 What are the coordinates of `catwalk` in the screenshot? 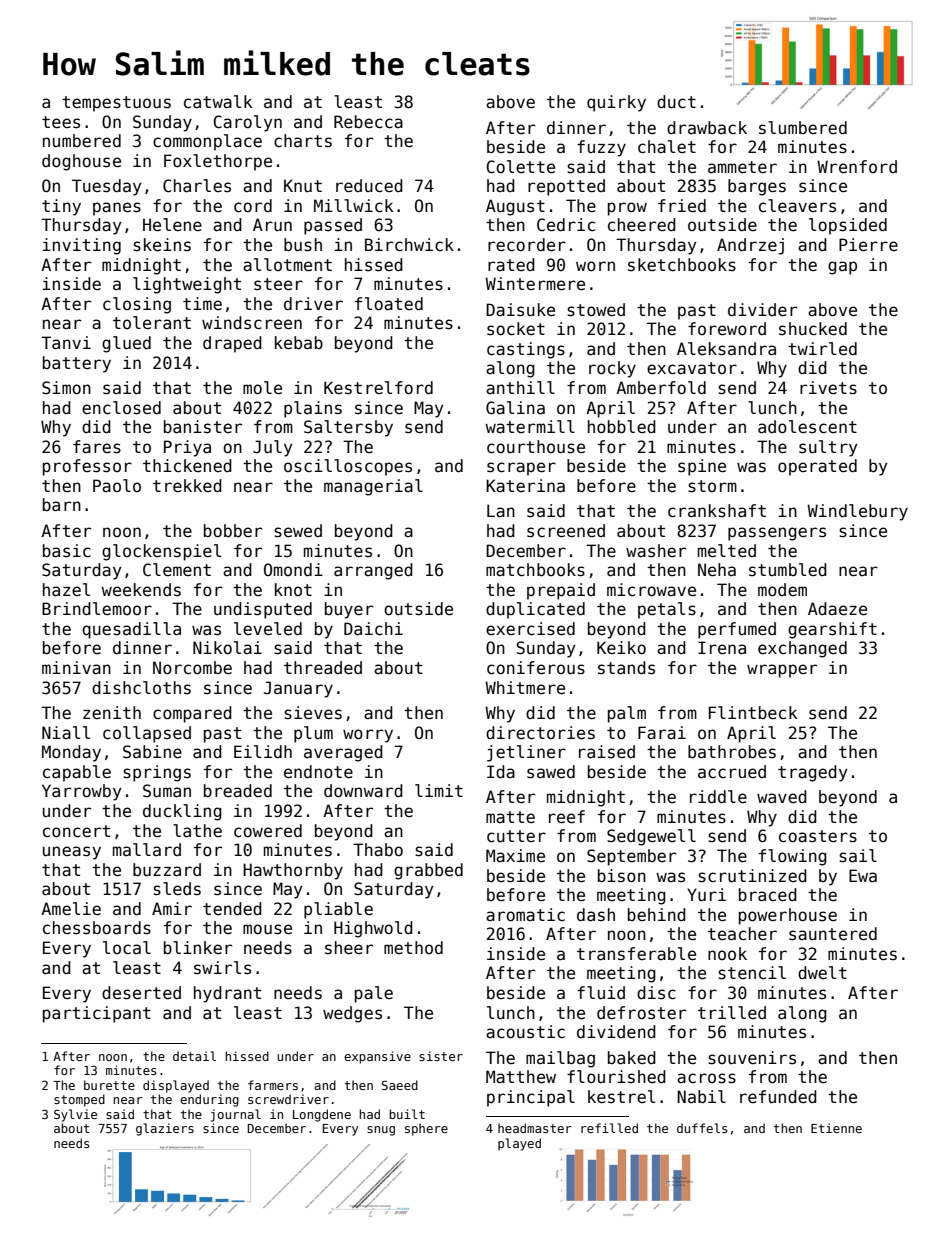 It's located at (218, 102).
